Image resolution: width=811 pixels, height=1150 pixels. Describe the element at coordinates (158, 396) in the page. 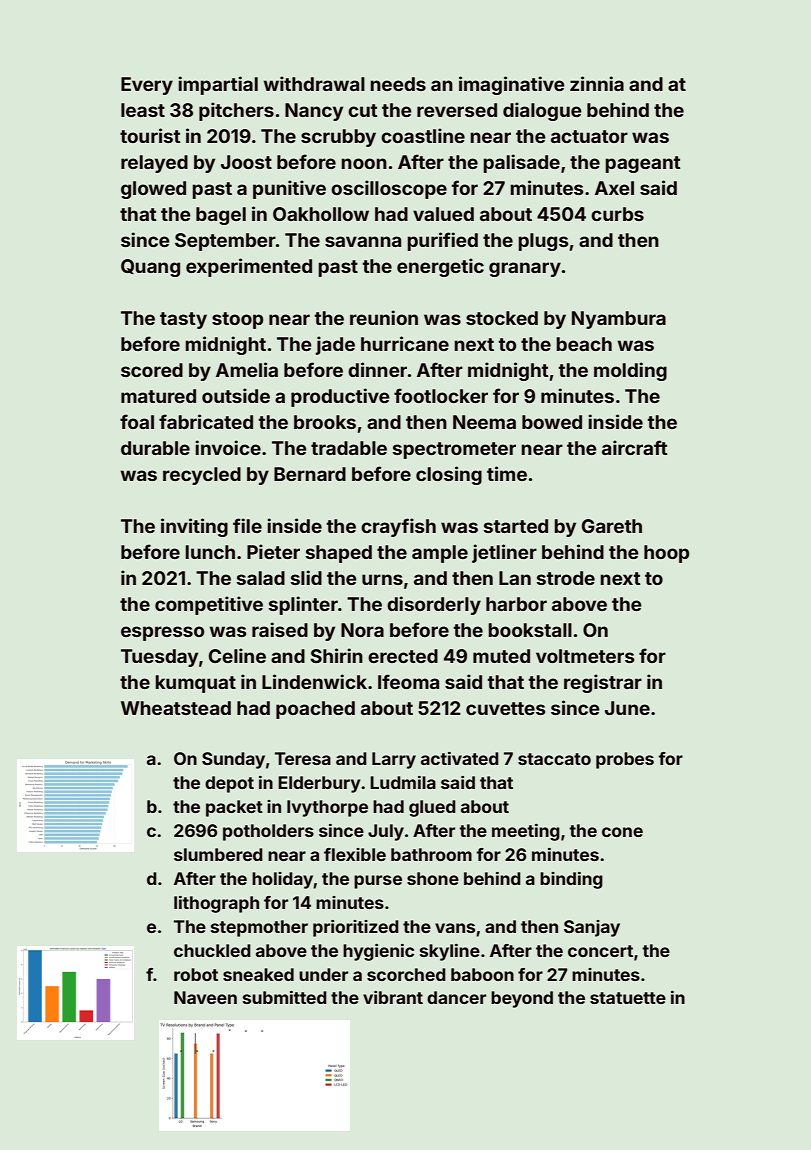

I see `matured` at that location.
